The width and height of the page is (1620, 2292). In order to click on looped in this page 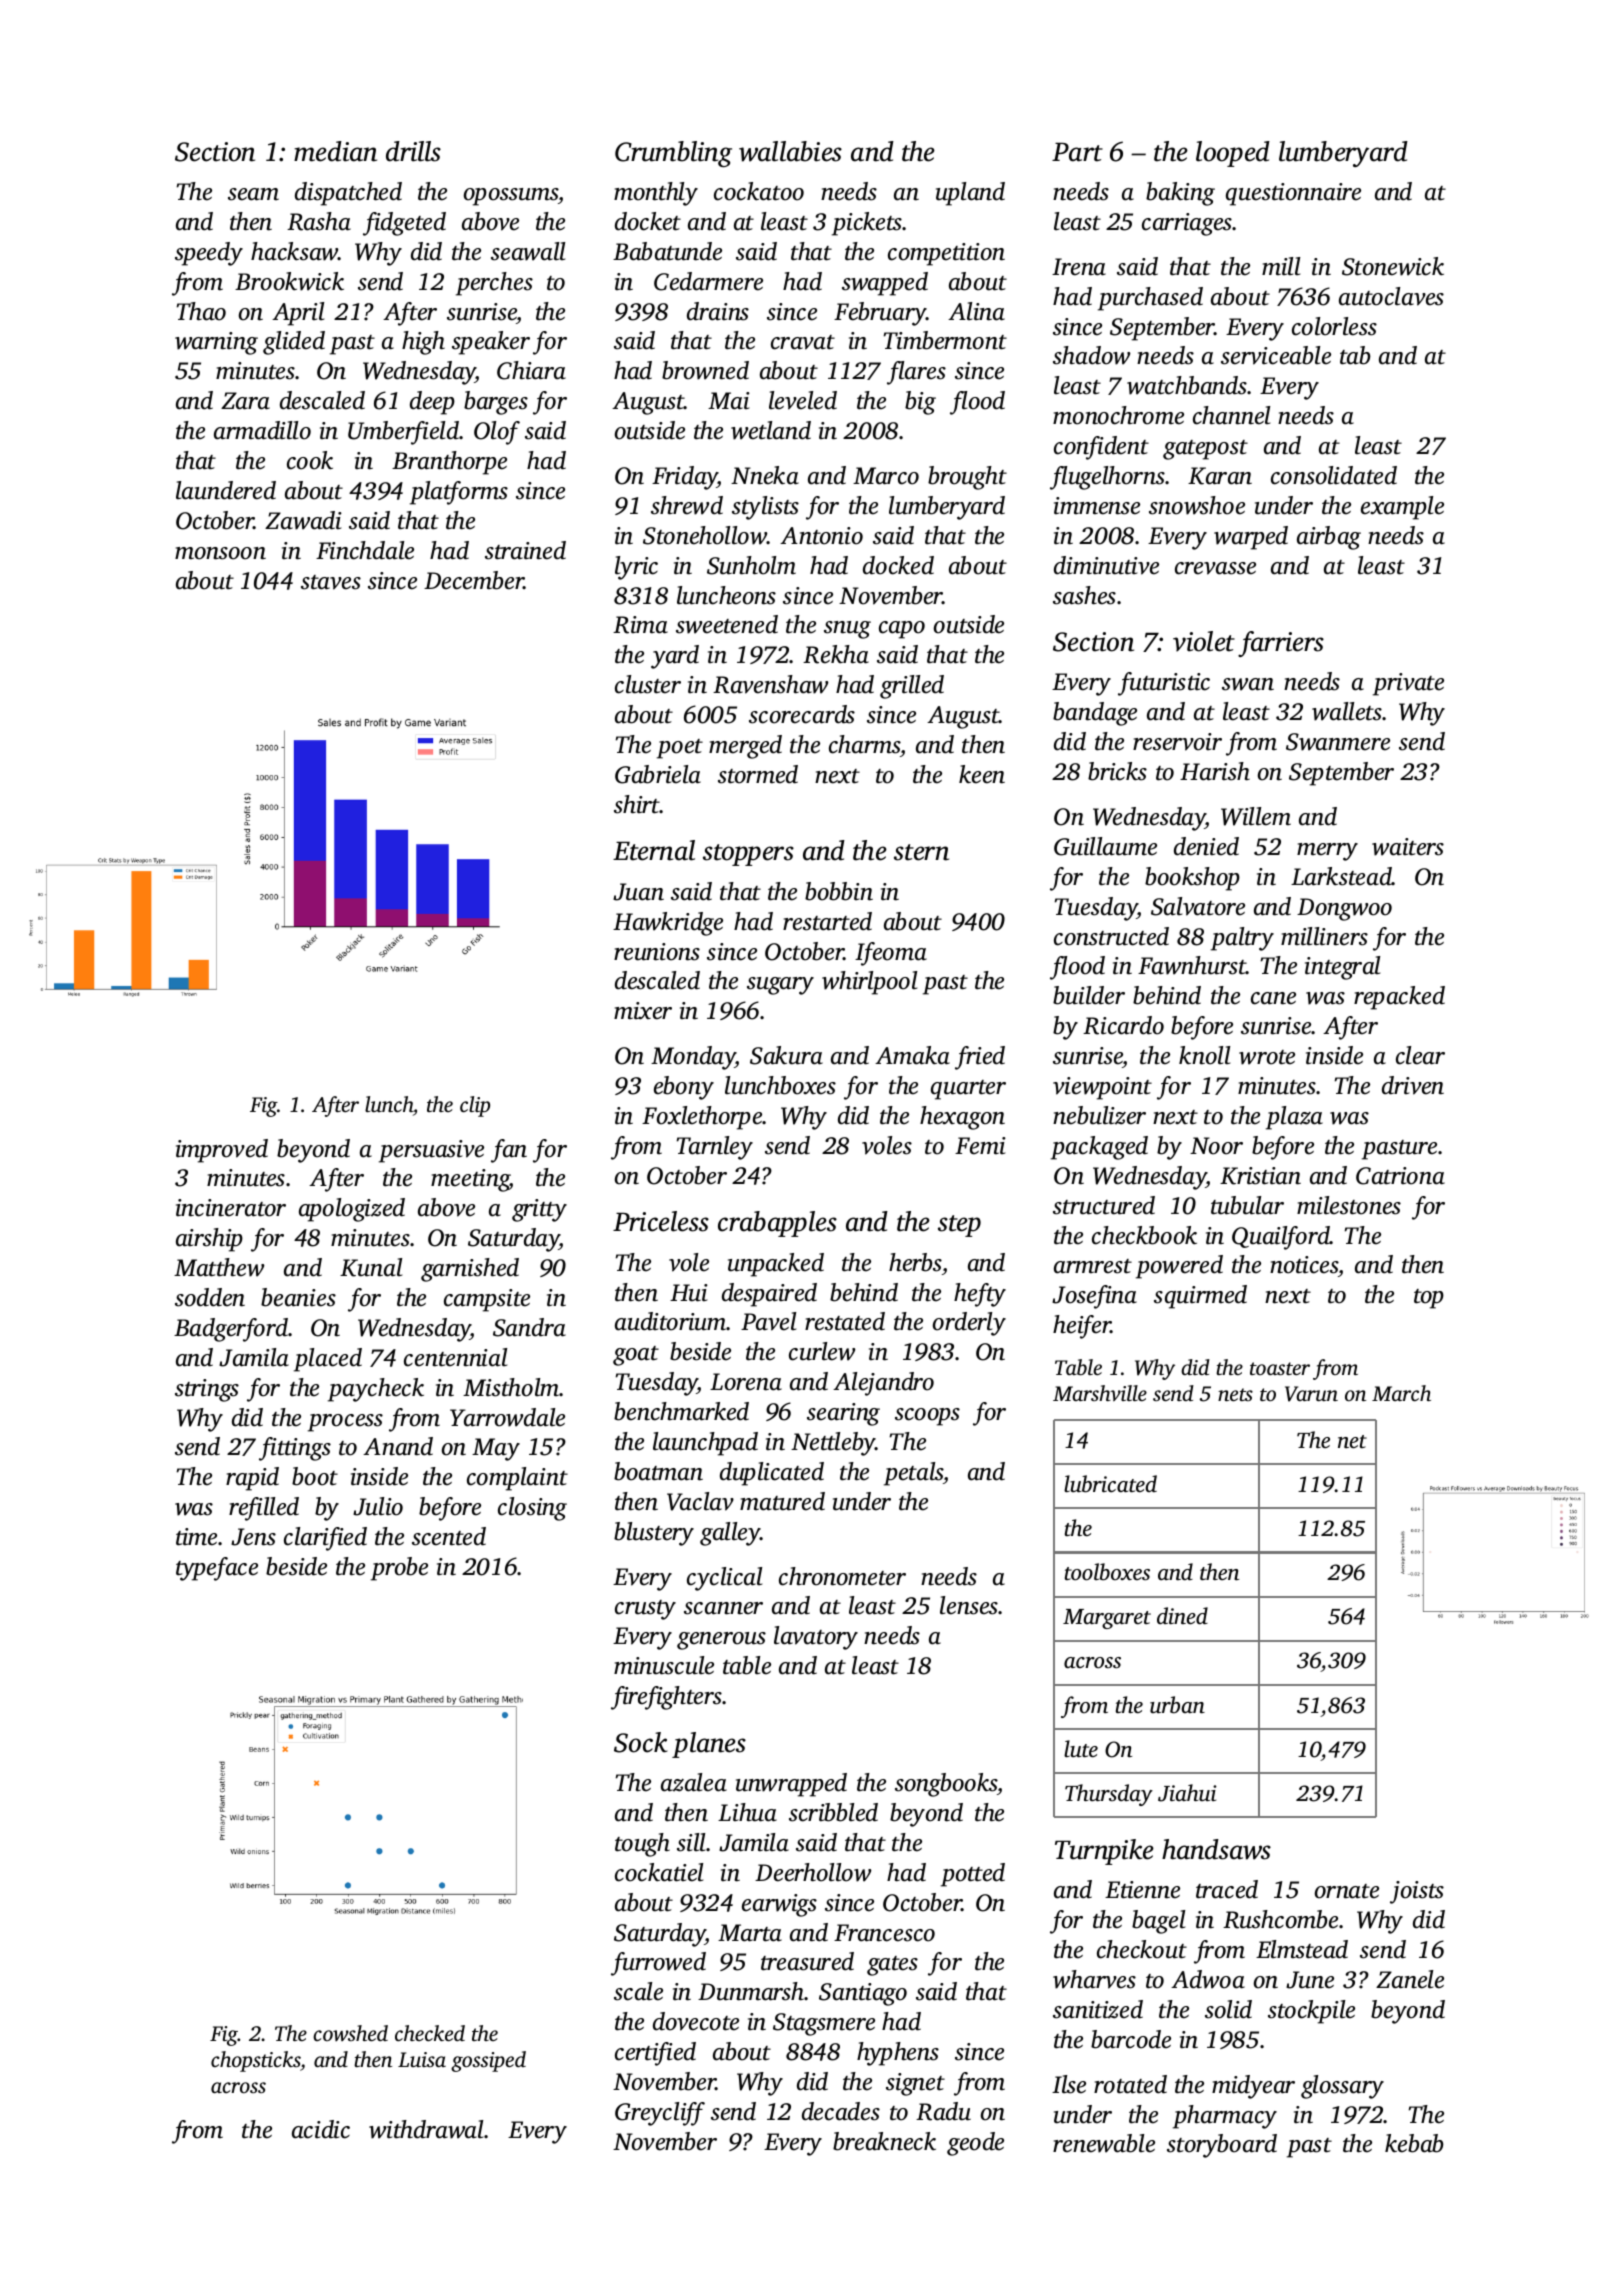, I will do `click(1233, 154)`.
